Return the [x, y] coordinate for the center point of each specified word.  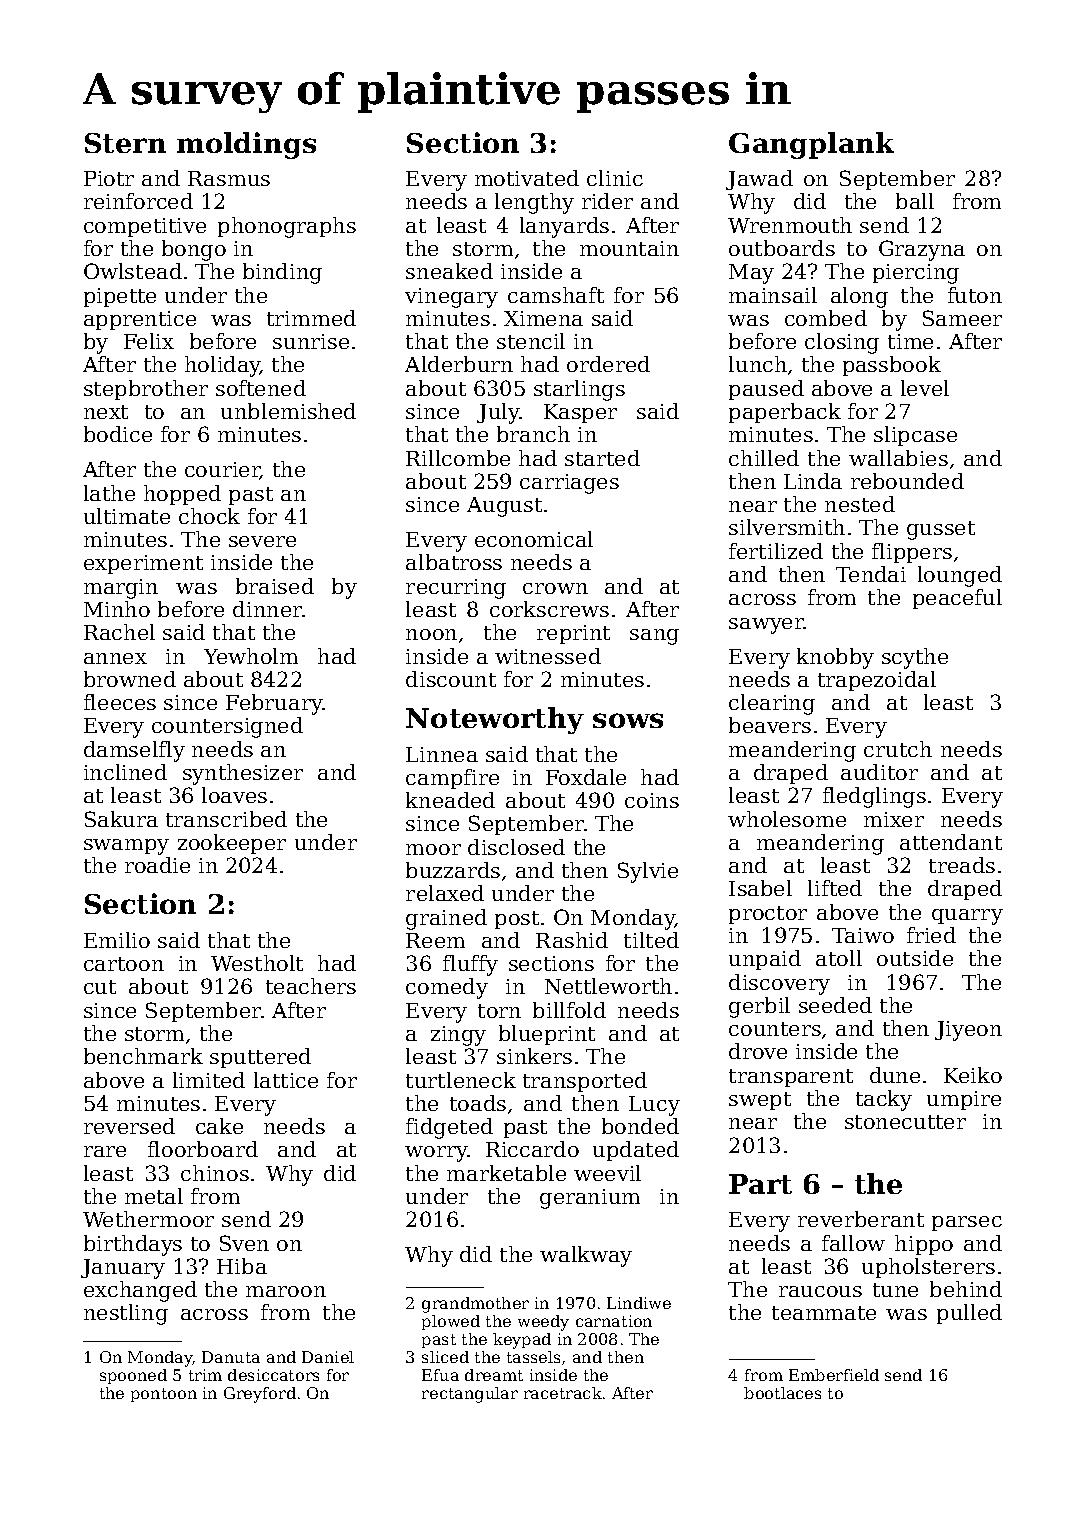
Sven [244, 1243]
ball [915, 201]
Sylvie [648, 872]
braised [275, 586]
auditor [879, 772]
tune [895, 1290]
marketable [506, 1173]
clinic [615, 178]
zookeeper [232, 844]
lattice [286, 1080]
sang [654, 637]
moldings [246, 145]
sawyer [766, 626]
